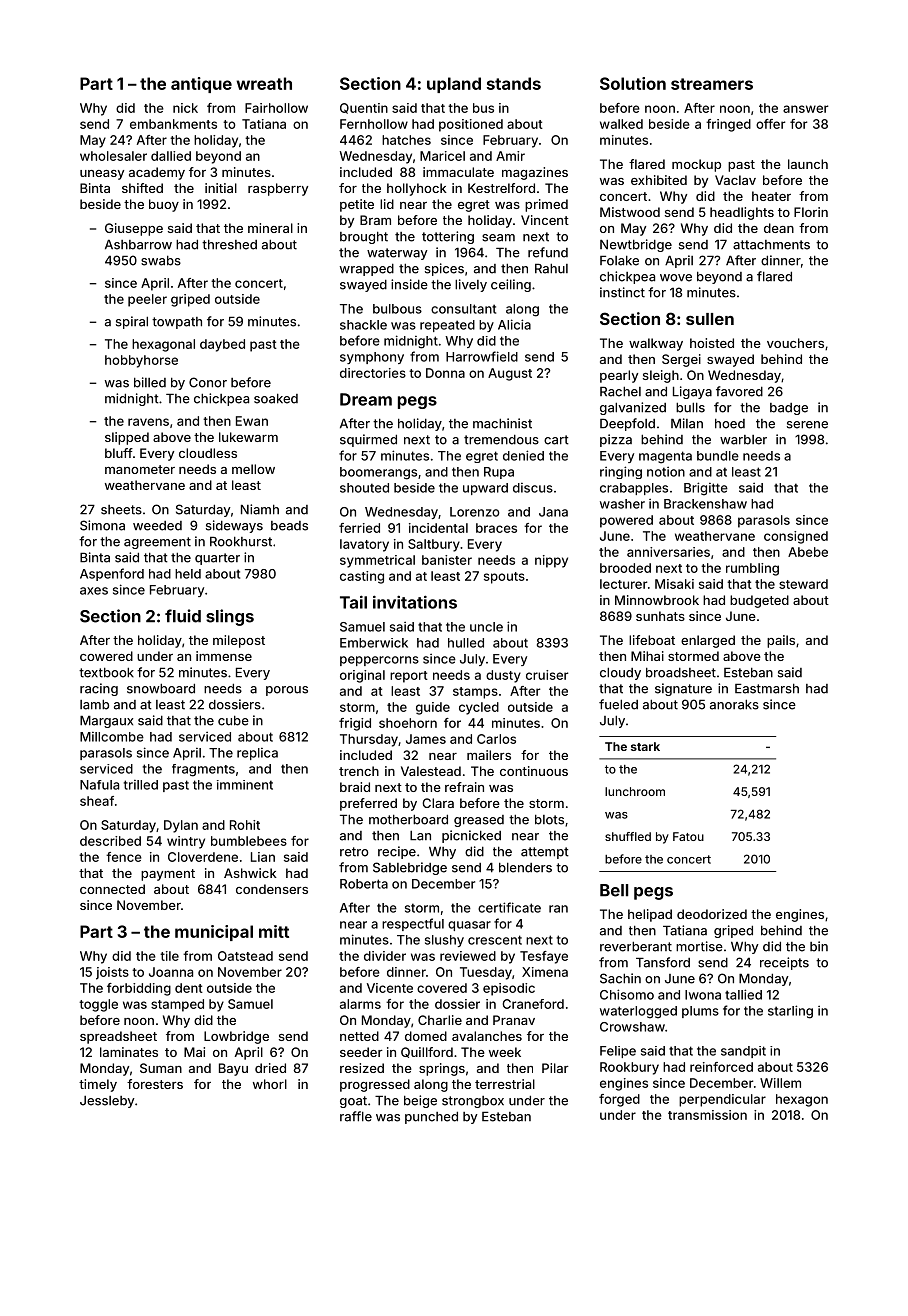 Image resolution: width=908 pixels, height=1316 pixels. Describe the element at coordinates (483, 108) in the screenshot. I see `bus` at that location.
